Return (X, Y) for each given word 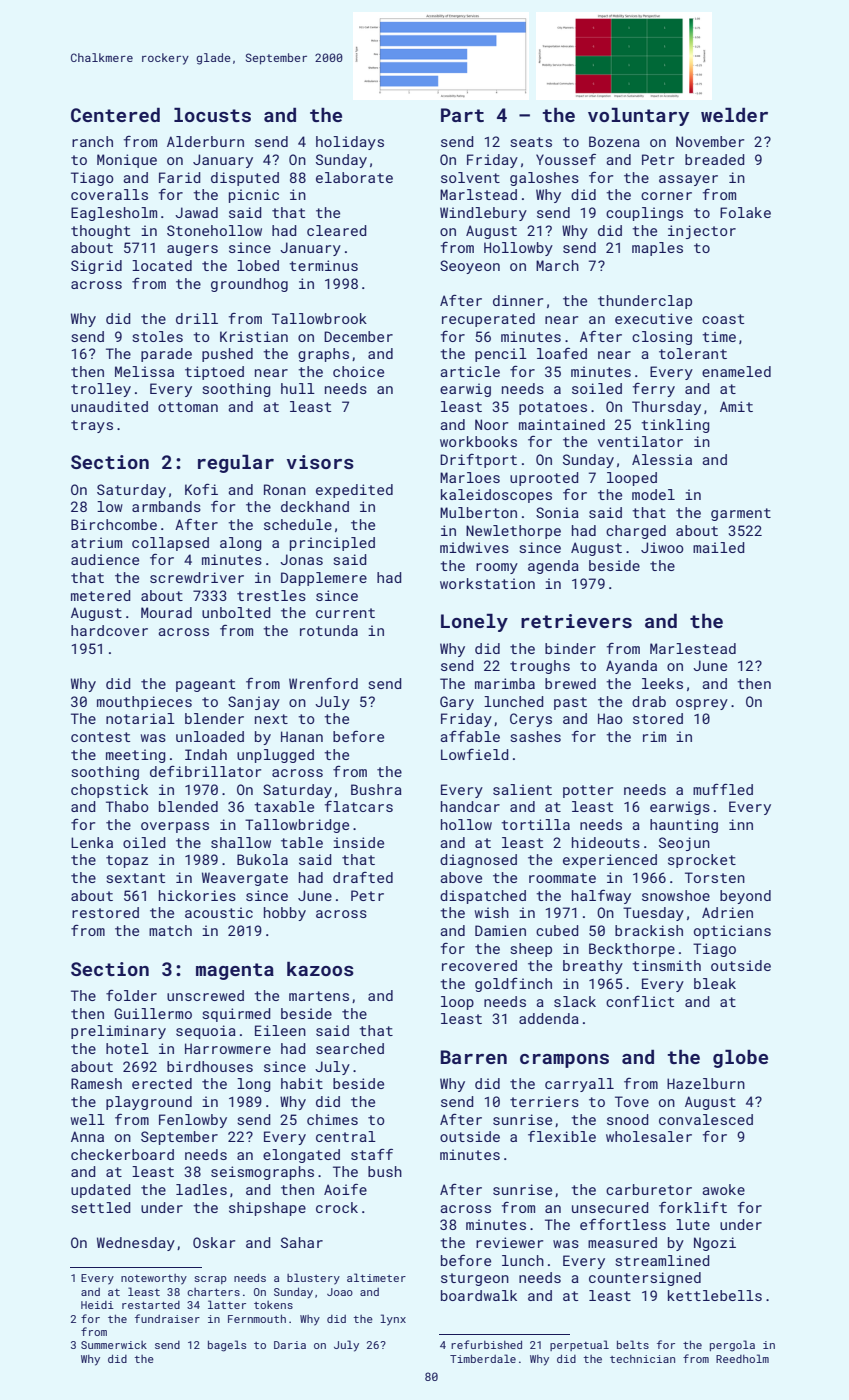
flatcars (359, 806)
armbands (166, 506)
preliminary (118, 1032)
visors (320, 462)
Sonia (557, 512)
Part (462, 115)
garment (741, 514)
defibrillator (205, 771)
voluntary (638, 116)
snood (628, 1119)
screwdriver (197, 577)
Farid (180, 177)
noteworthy (154, 1279)
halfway (601, 897)
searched (350, 1048)
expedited (354, 491)
